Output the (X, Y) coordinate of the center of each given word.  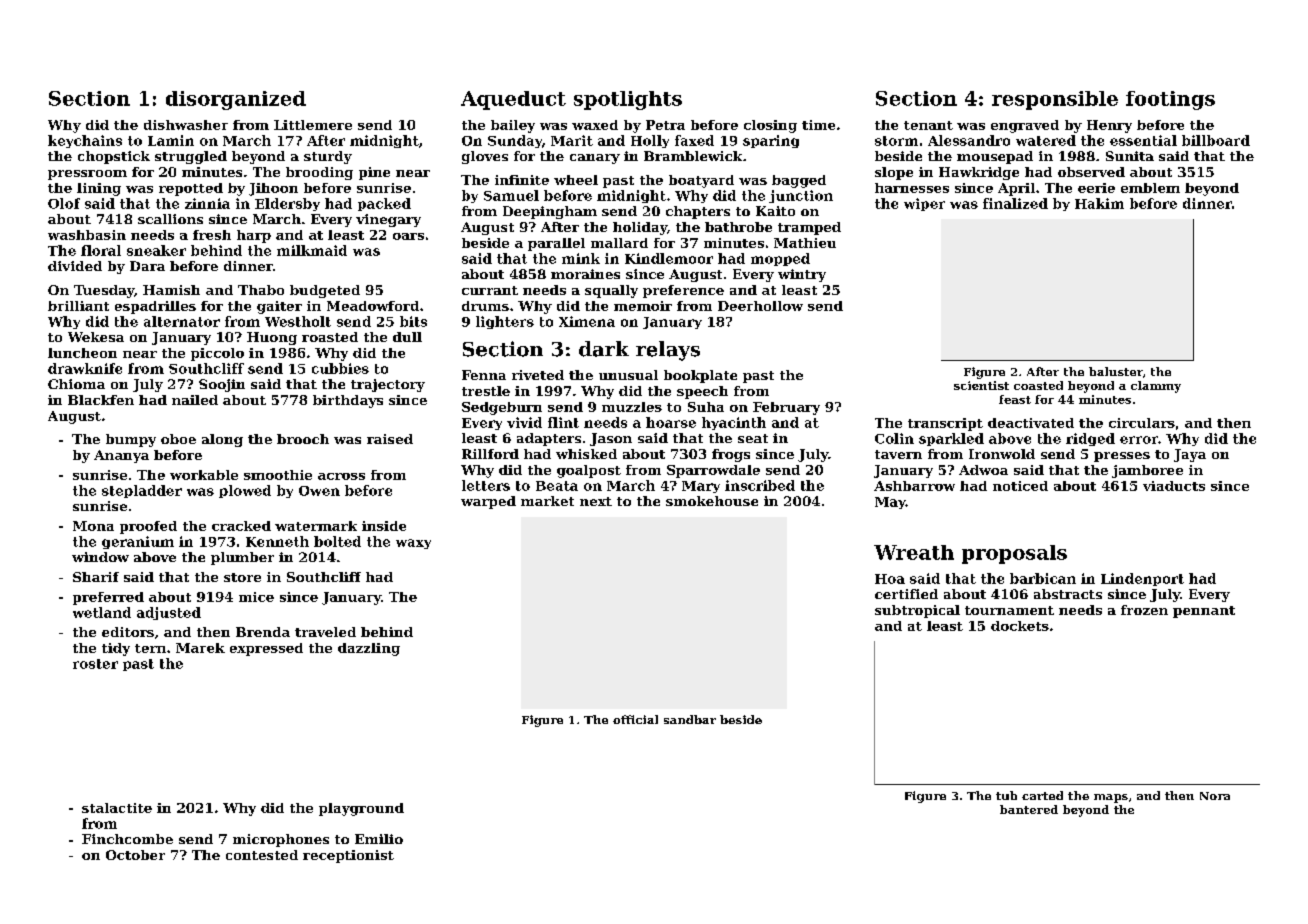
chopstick (114, 157)
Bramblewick (693, 156)
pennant (1204, 612)
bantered (1029, 809)
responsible (1055, 100)
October (135, 855)
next (596, 501)
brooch (303, 439)
